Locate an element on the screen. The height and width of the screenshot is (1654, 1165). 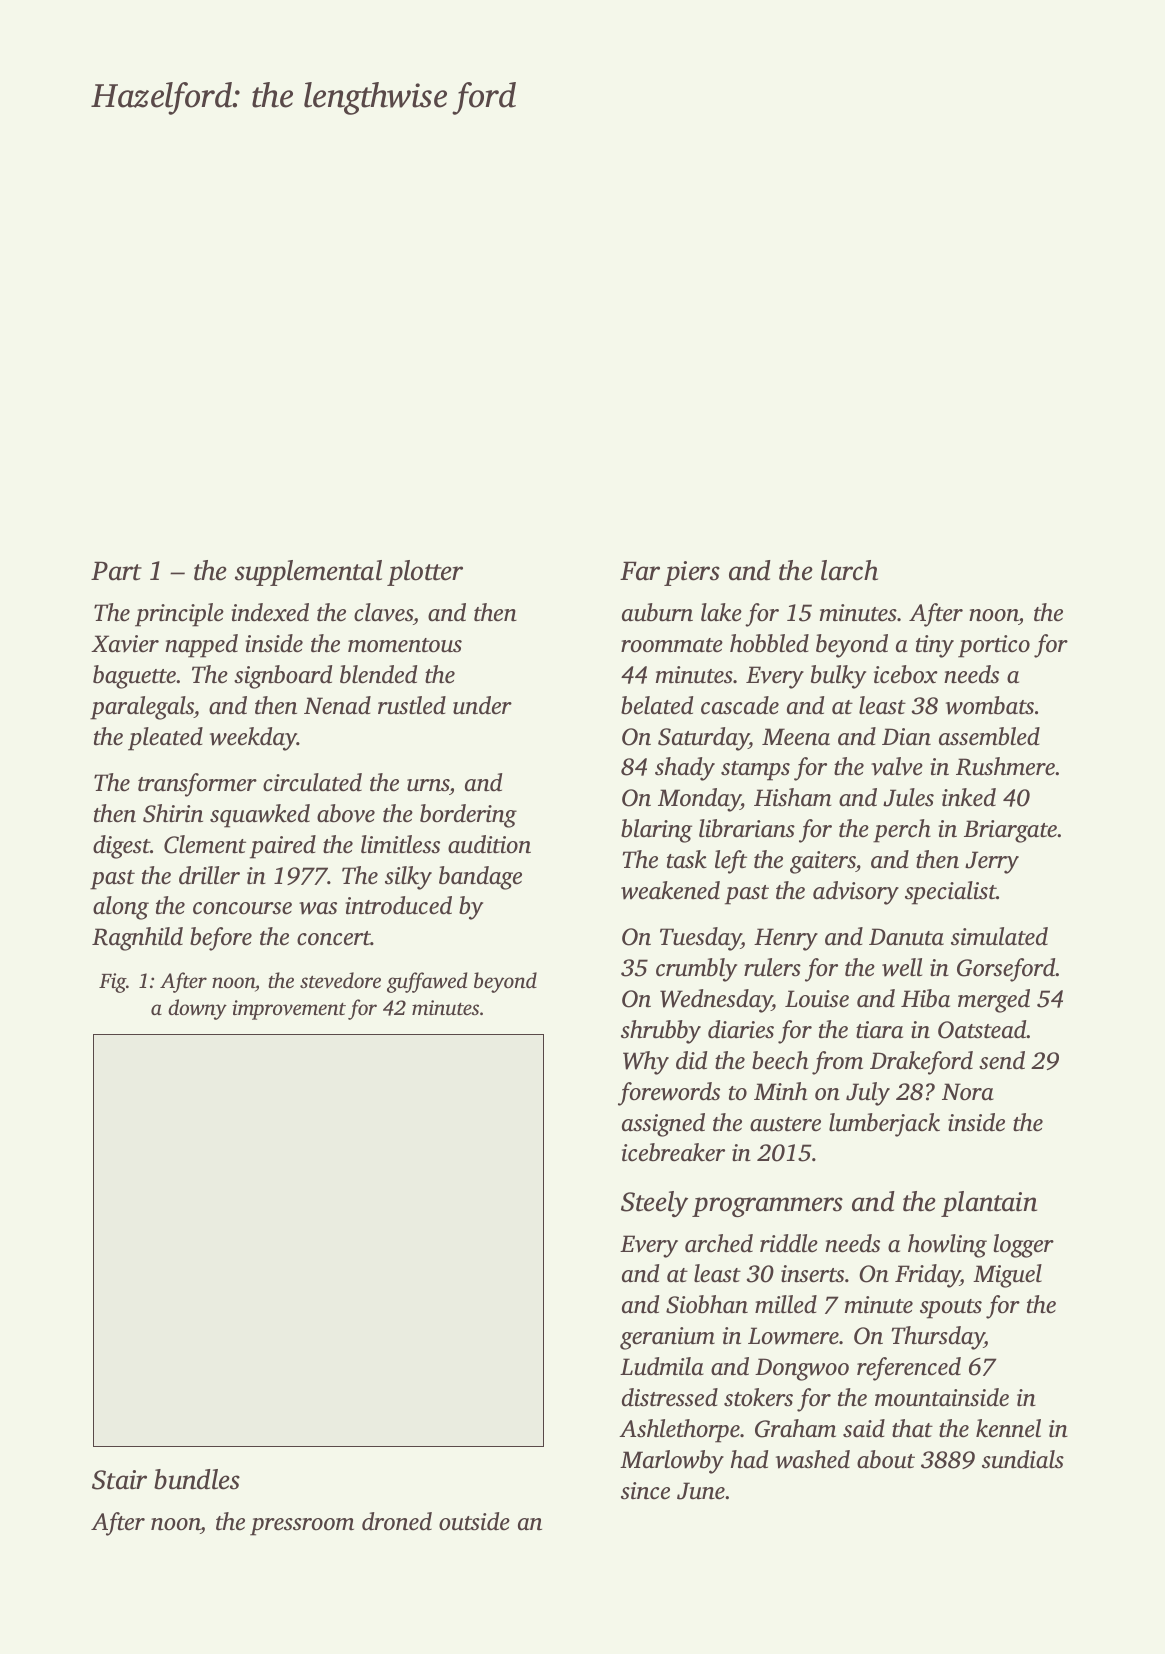
larch is located at coordinates (849, 570).
